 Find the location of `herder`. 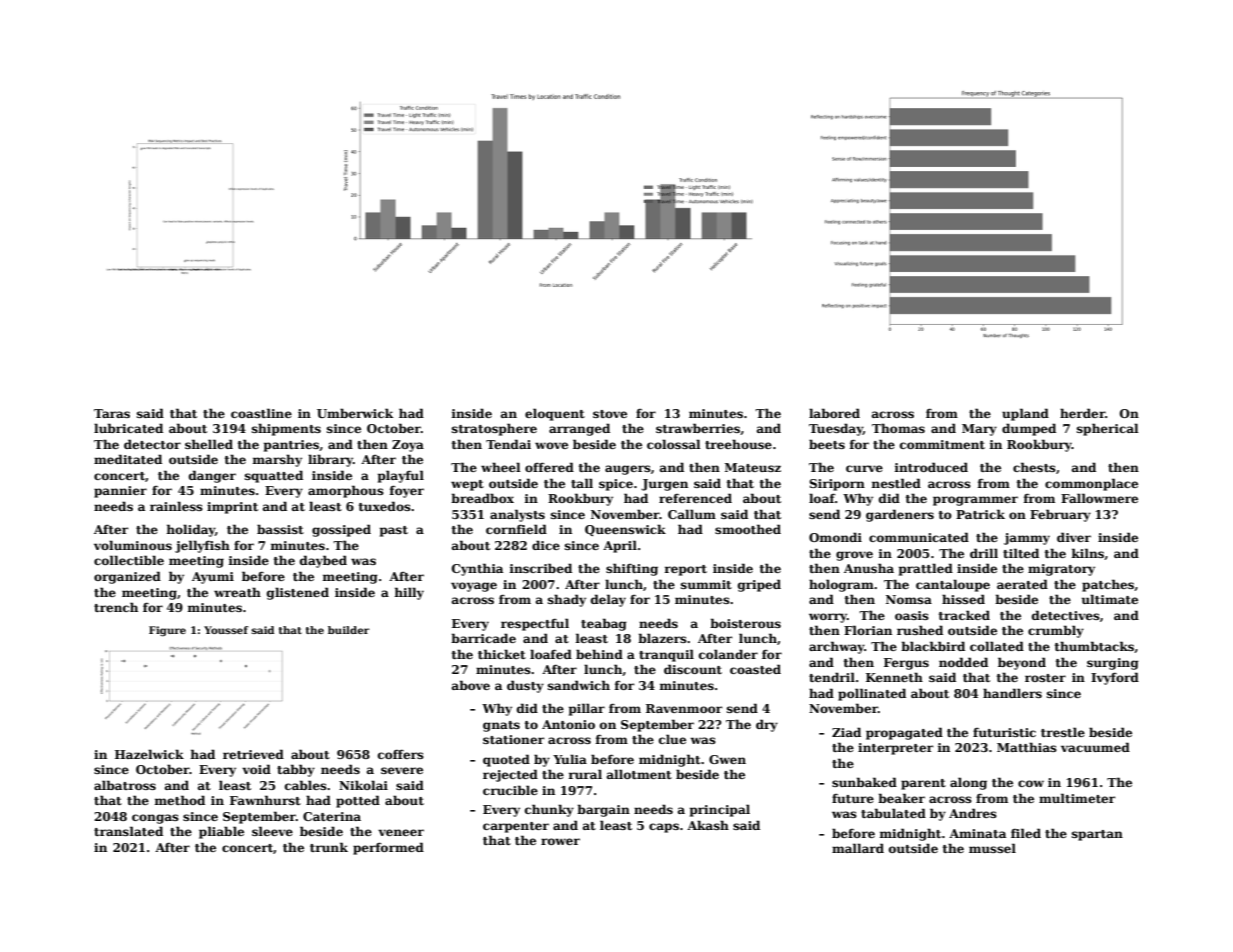

herder is located at coordinates (1082, 413).
